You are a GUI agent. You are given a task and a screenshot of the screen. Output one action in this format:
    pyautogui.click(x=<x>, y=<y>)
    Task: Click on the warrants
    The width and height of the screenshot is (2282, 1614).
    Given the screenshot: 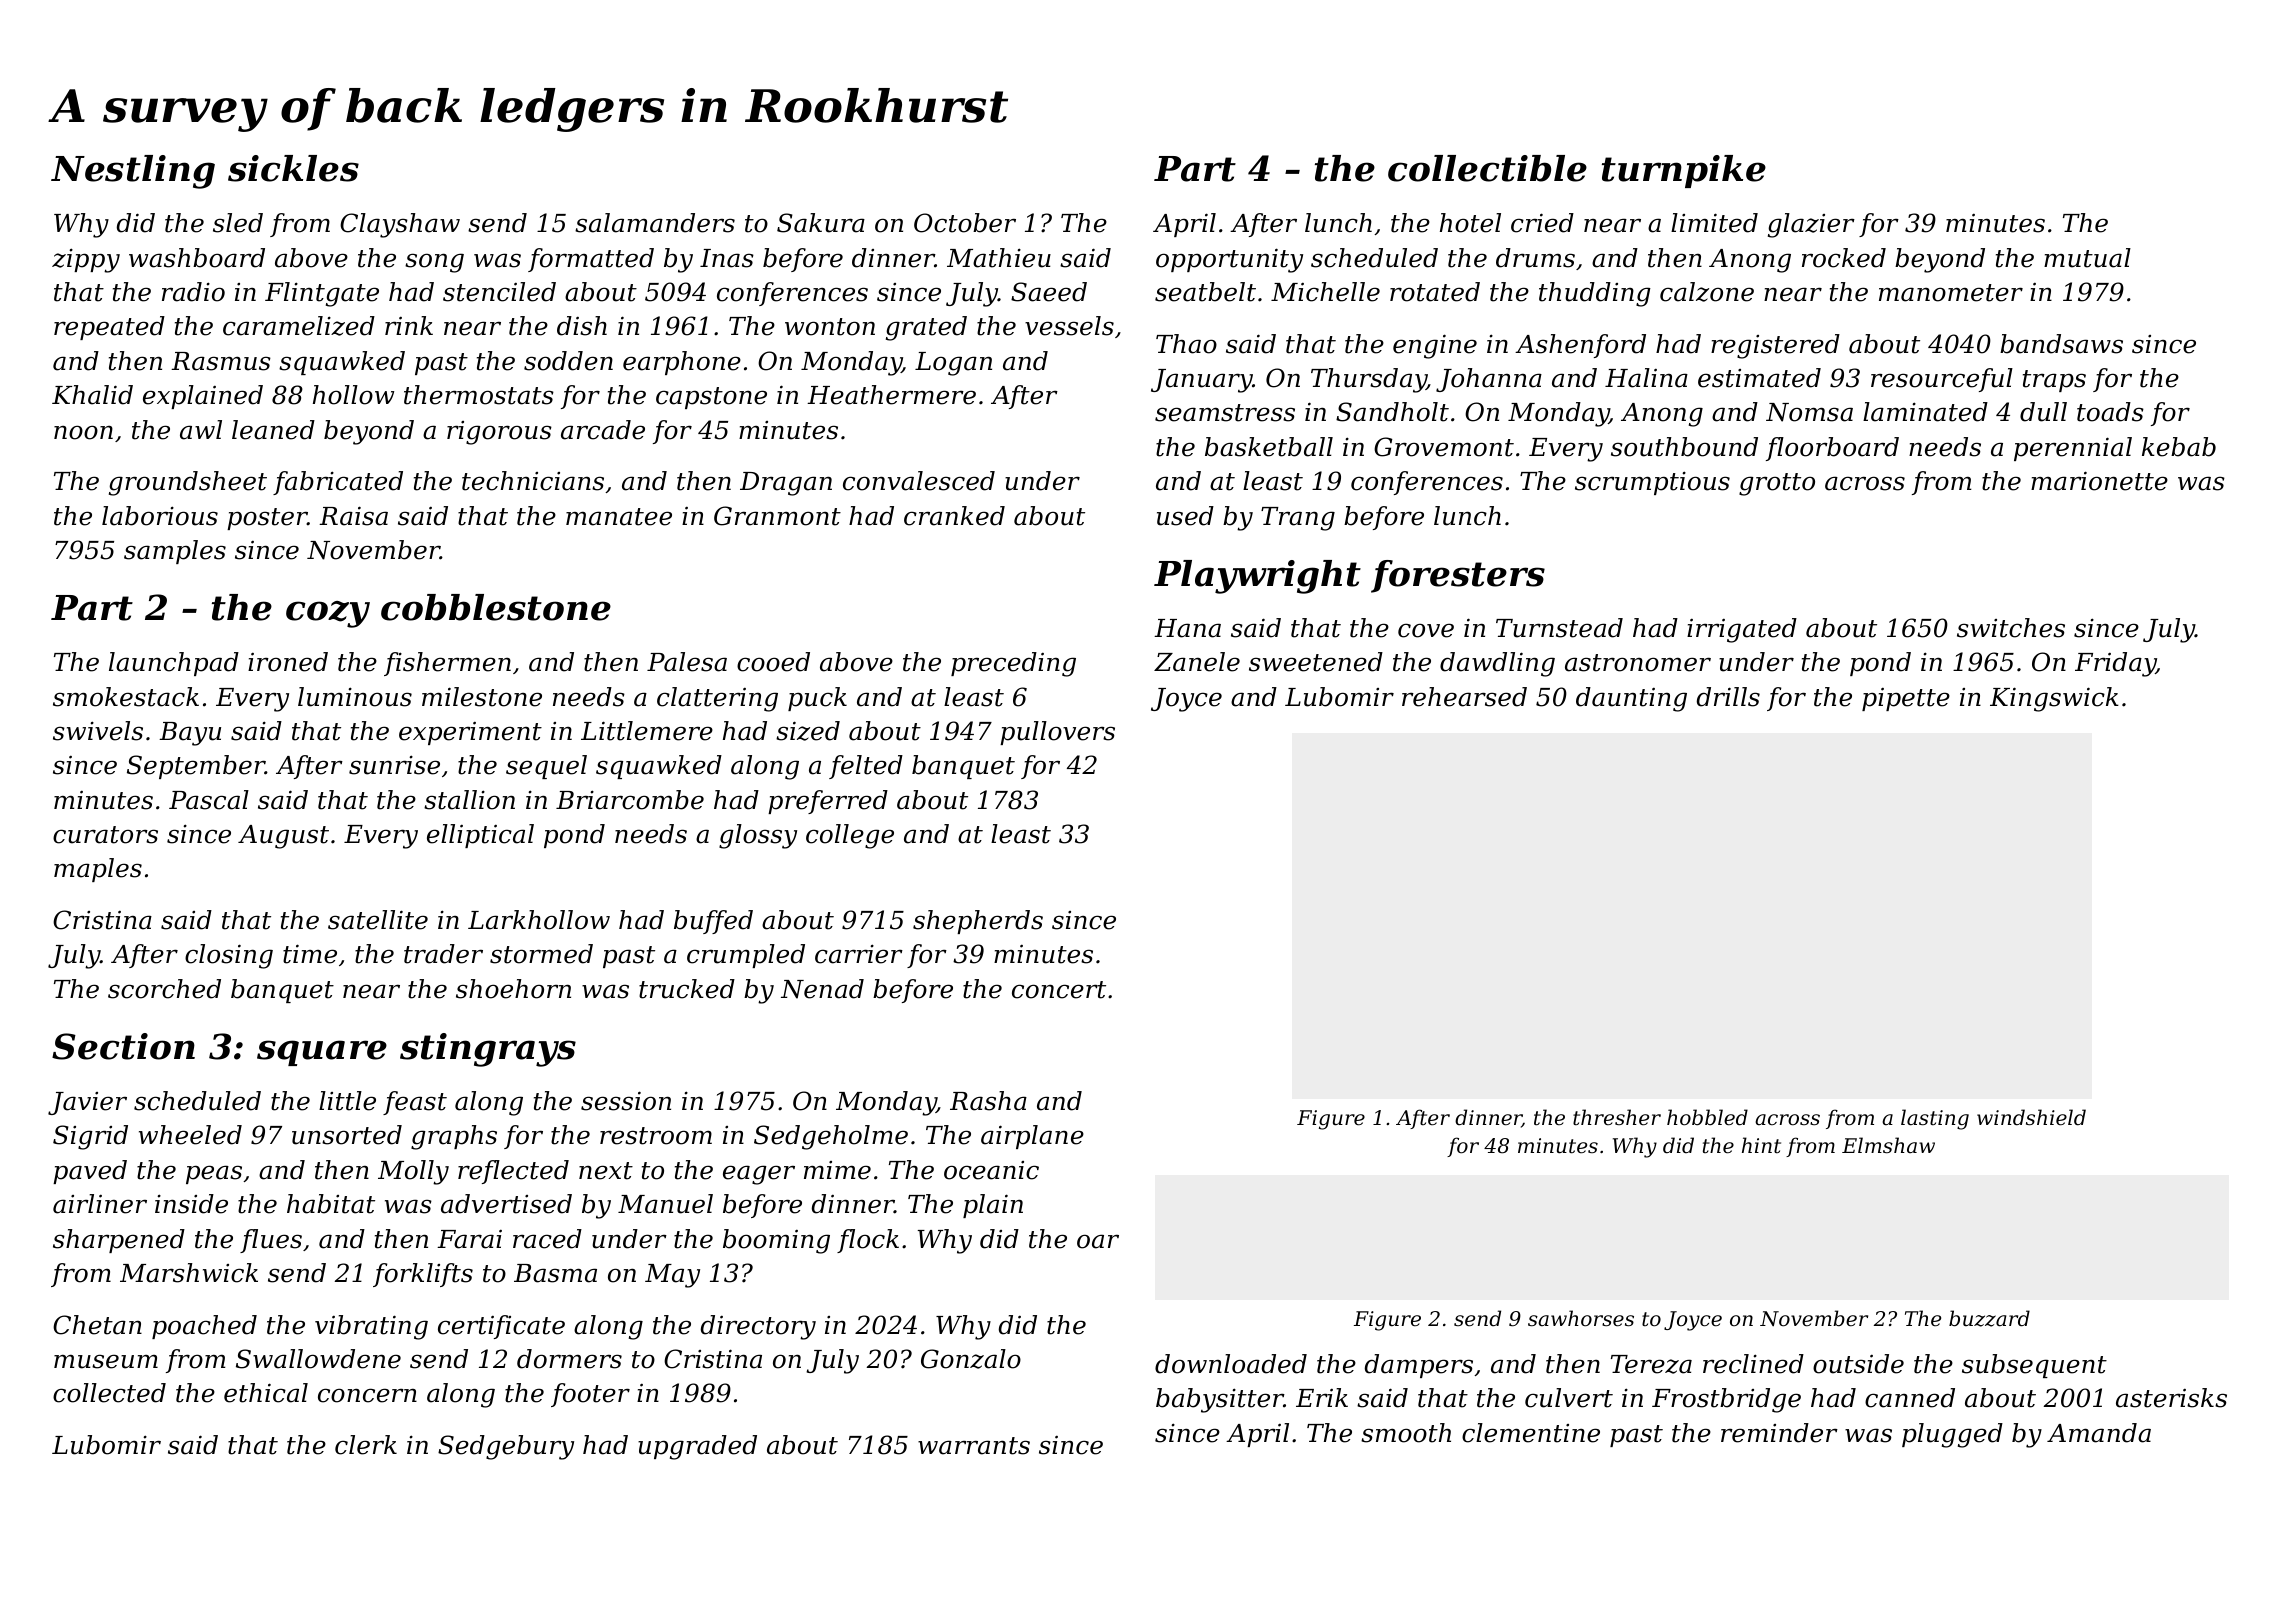 What is the action you would take?
    pyautogui.click(x=974, y=1446)
